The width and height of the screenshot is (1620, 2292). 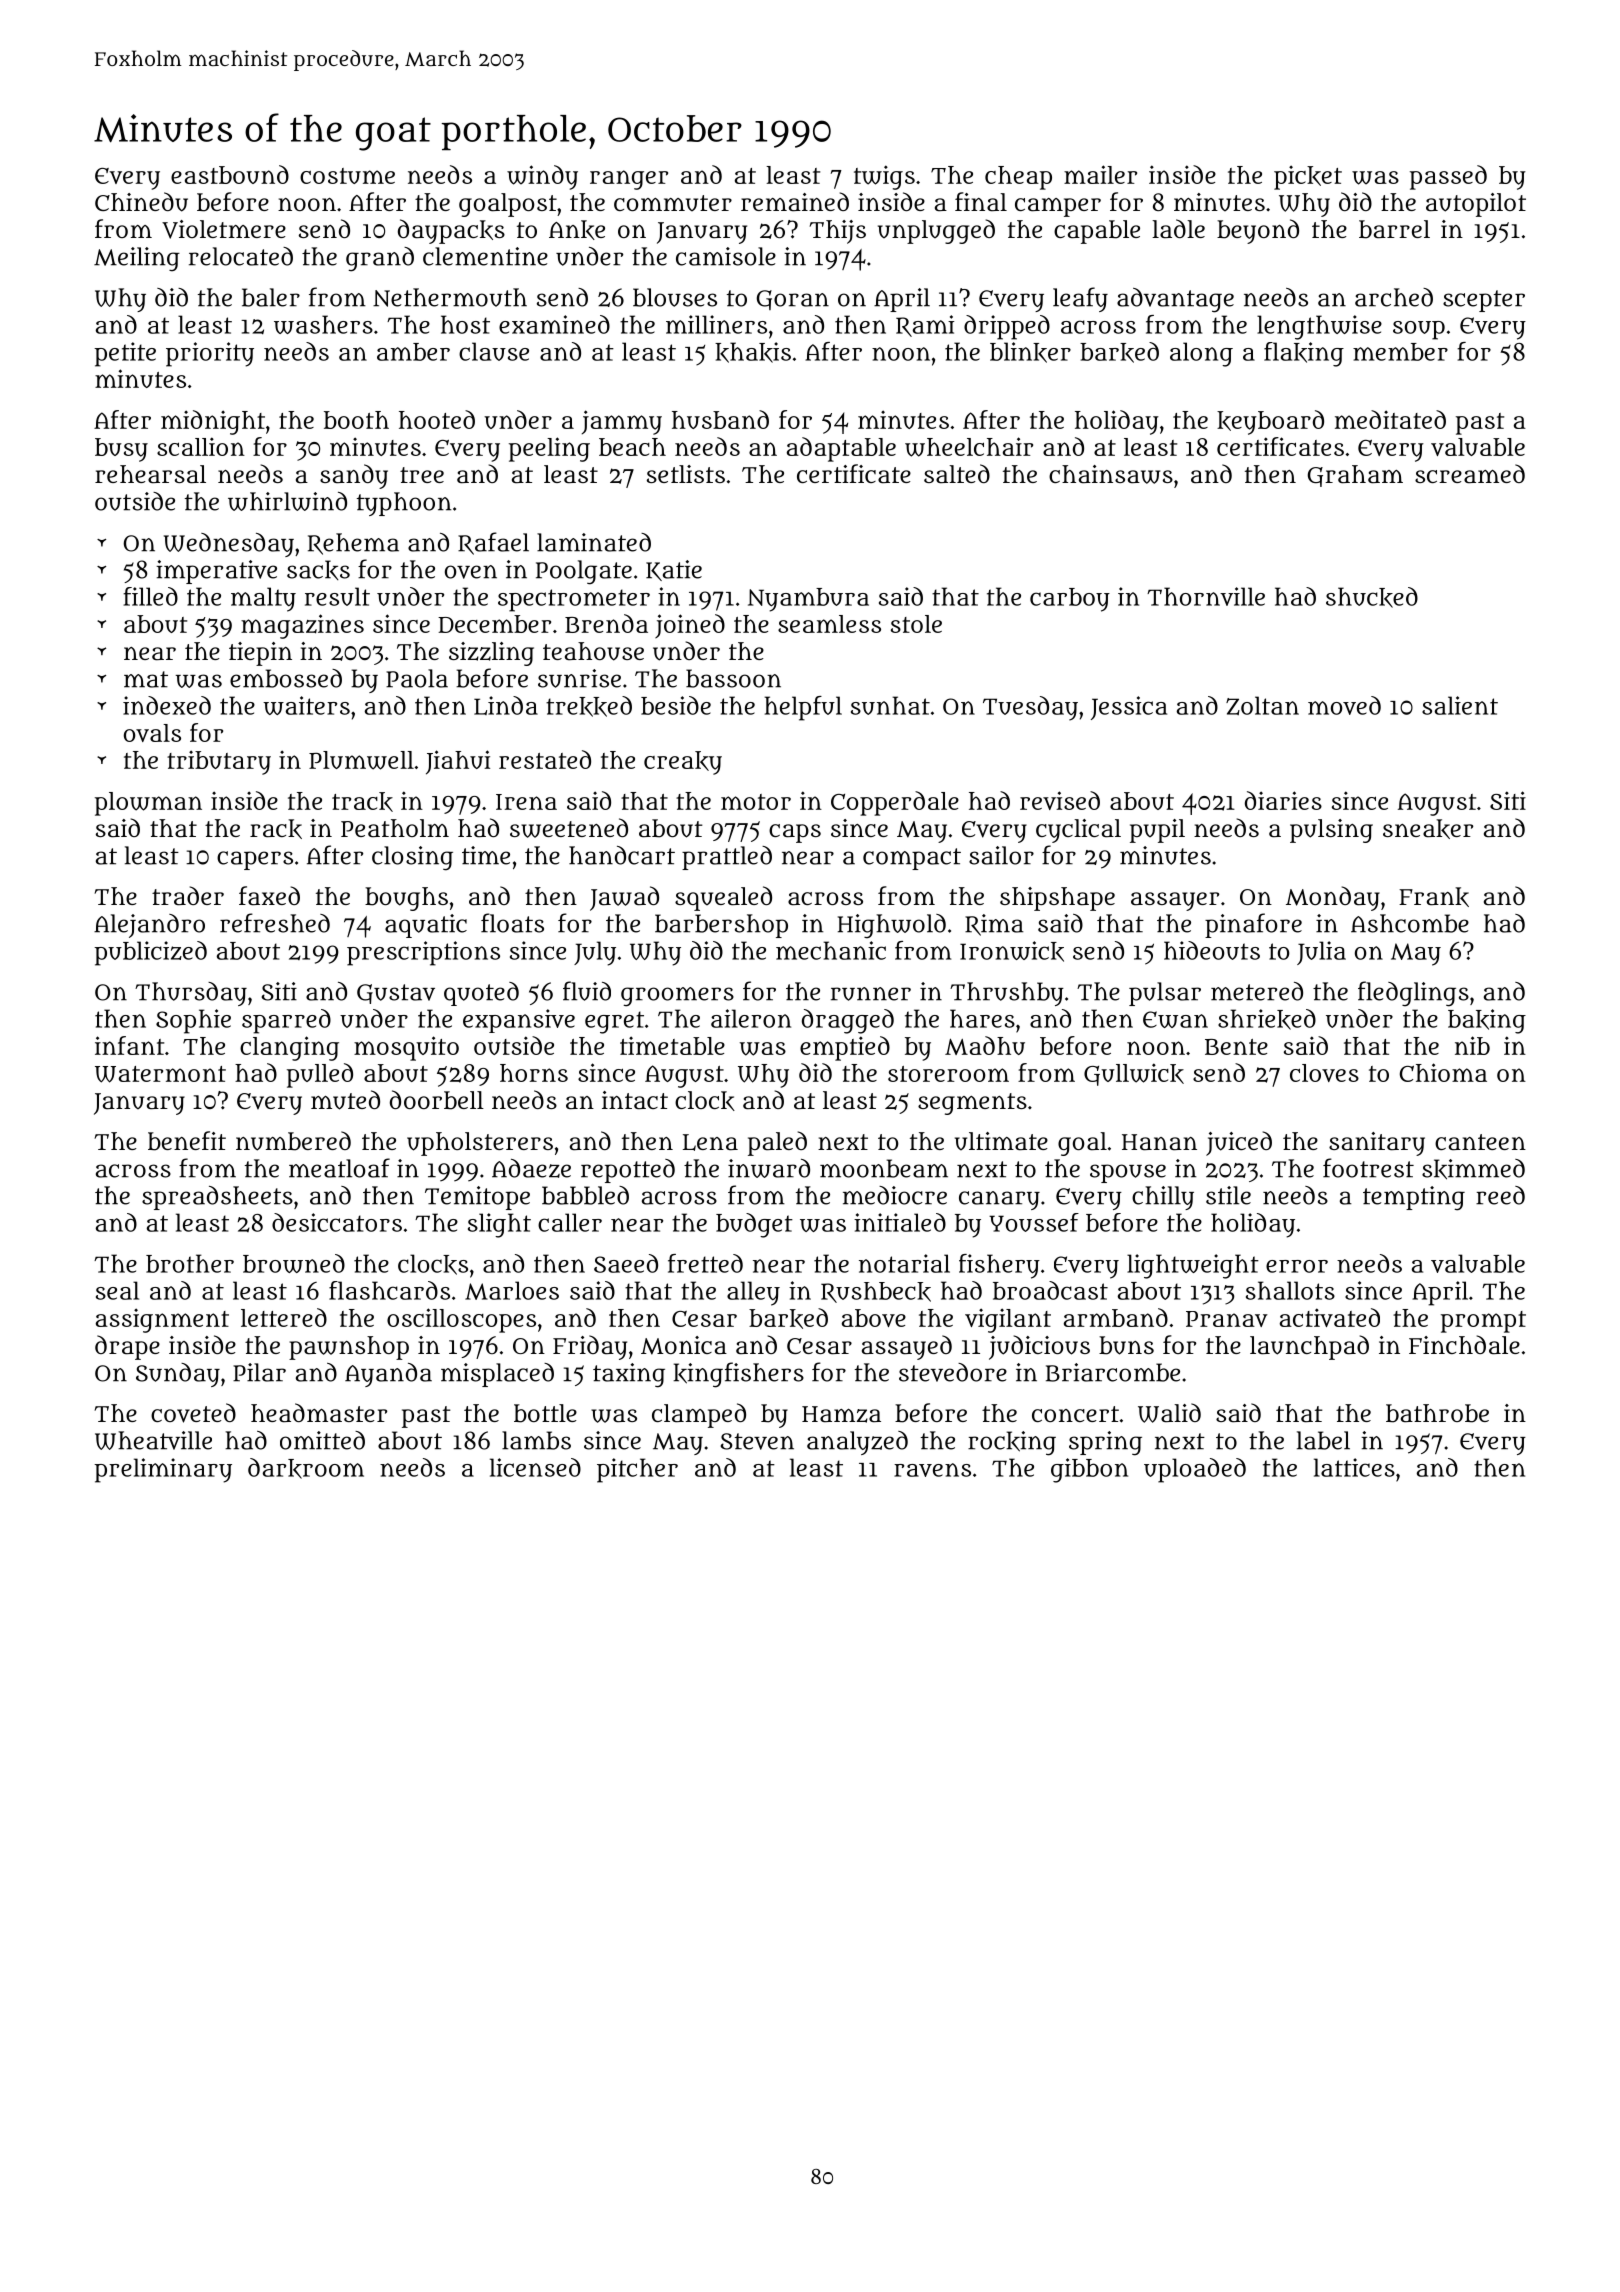 What do you see at coordinates (720, 419) in the screenshot?
I see `husband` at bounding box center [720, 419].
